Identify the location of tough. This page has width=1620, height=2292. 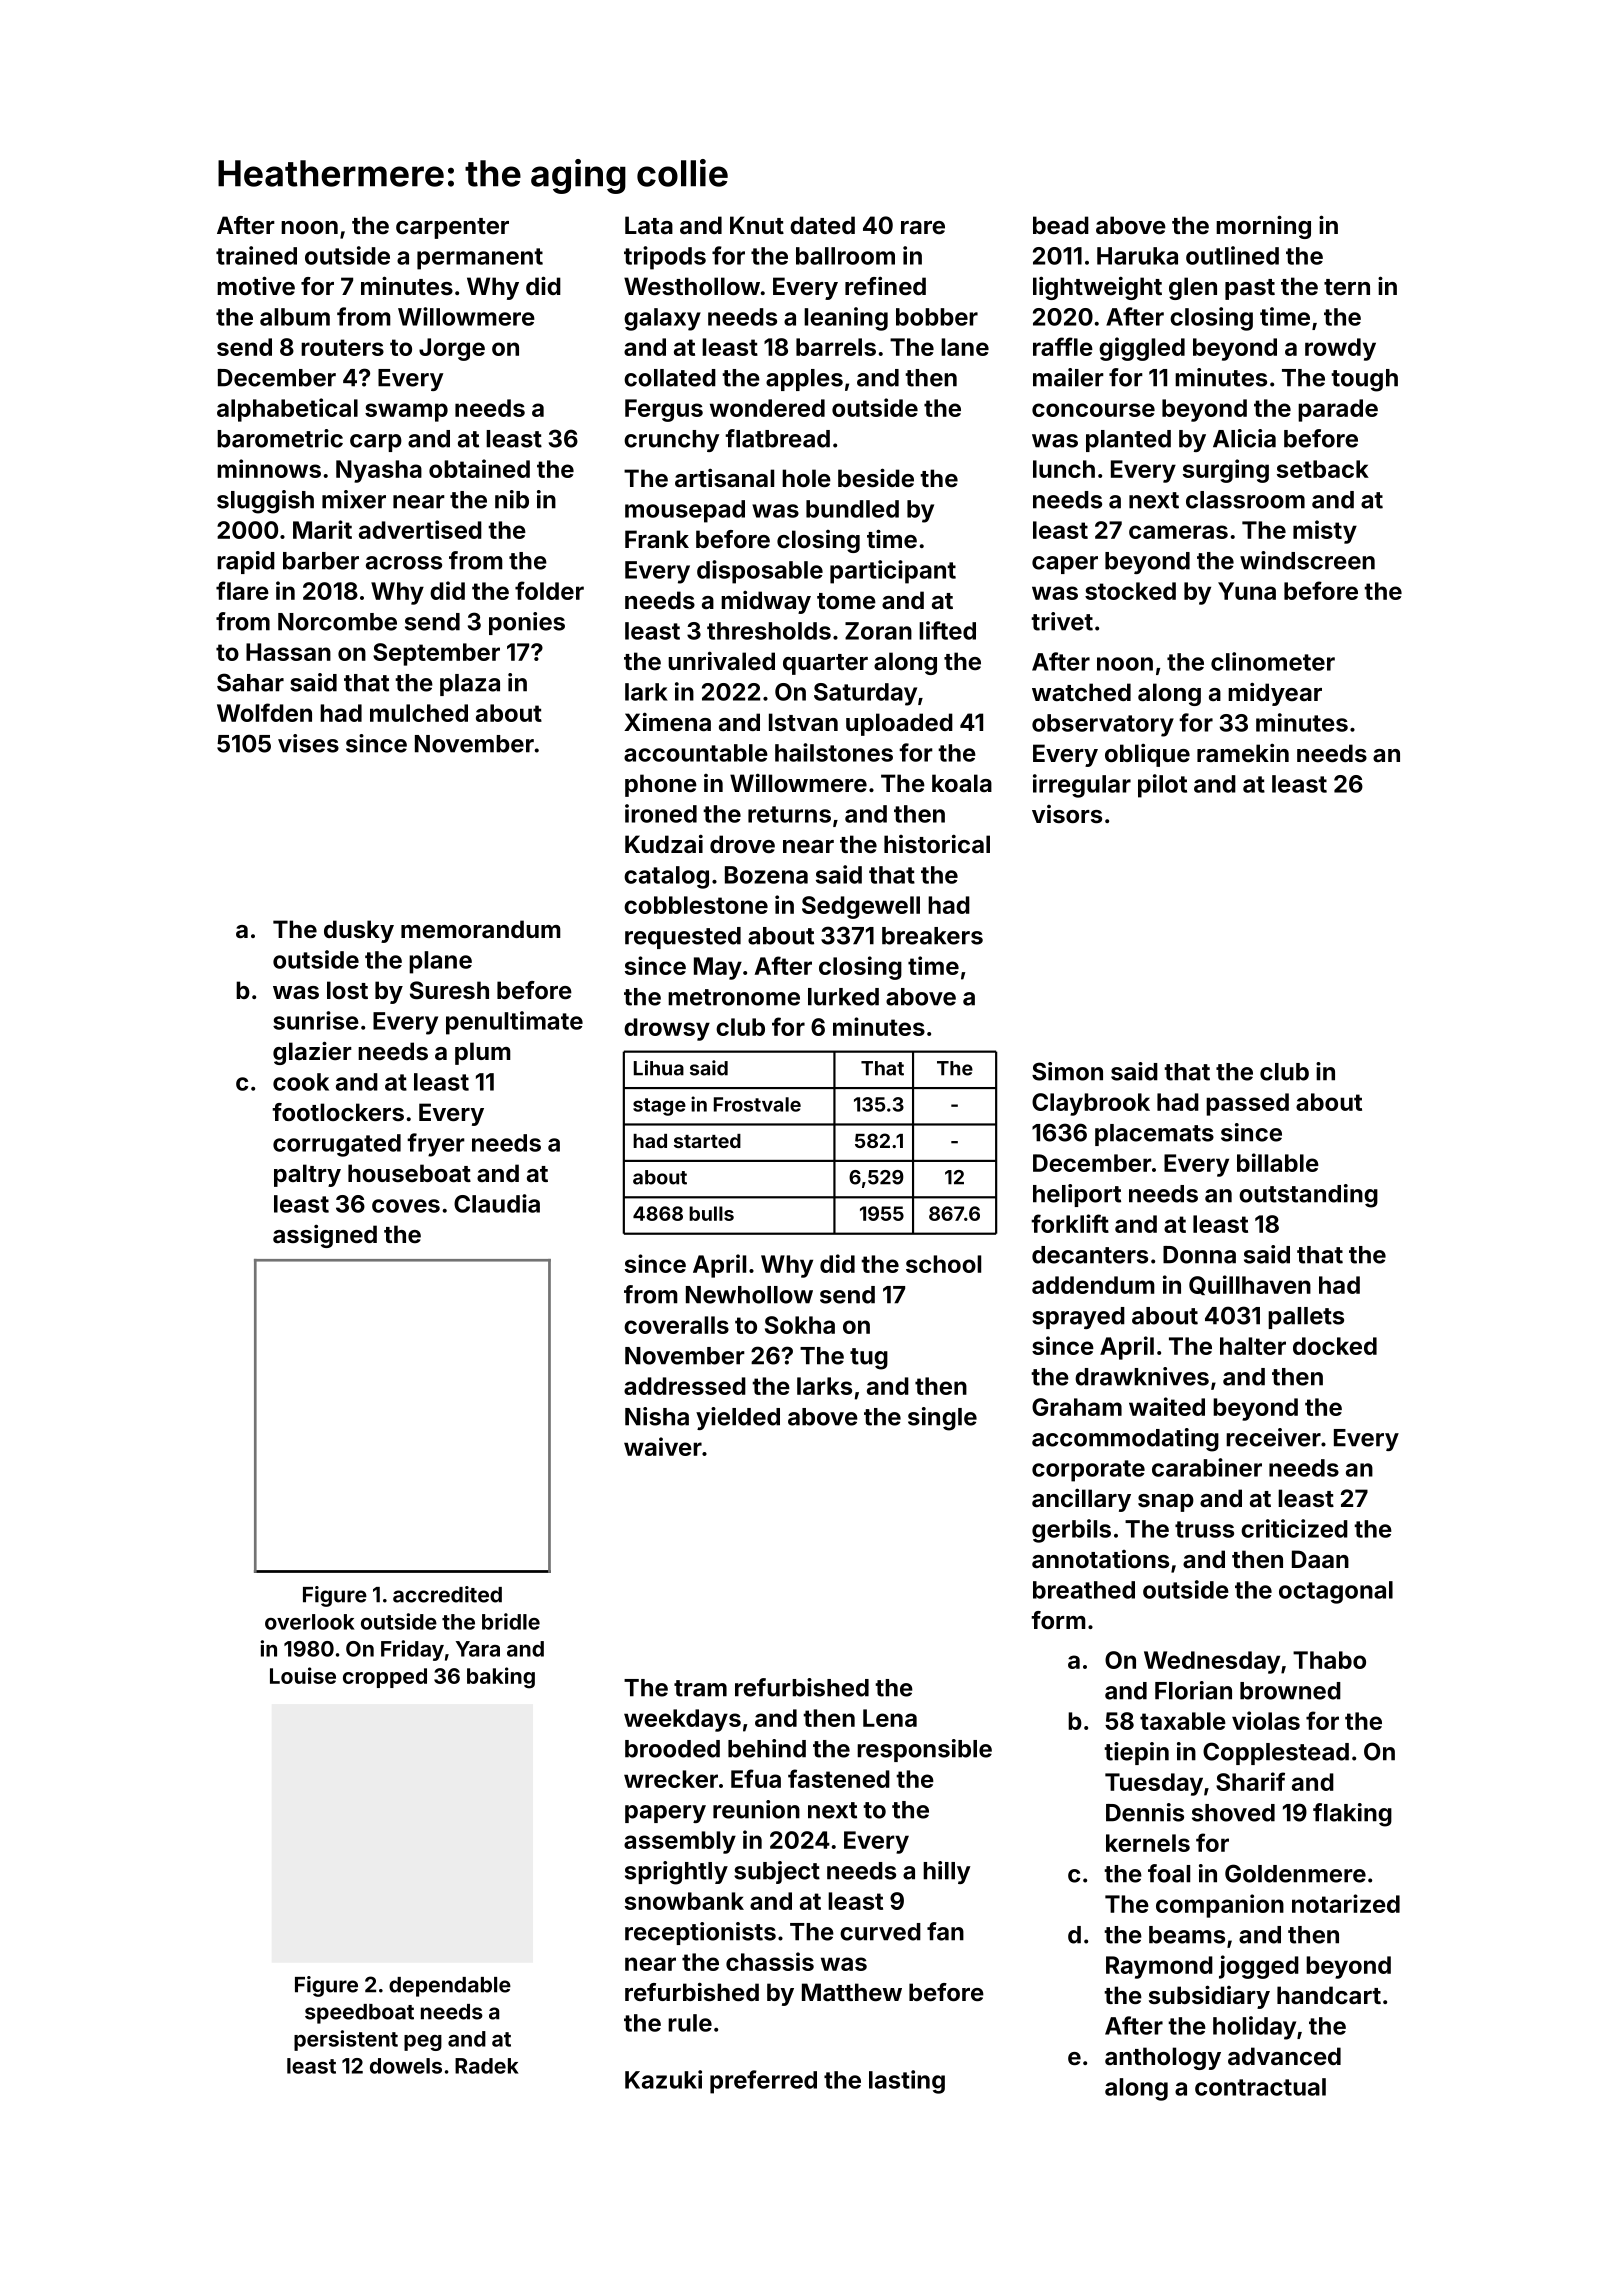
(1364, 380).
